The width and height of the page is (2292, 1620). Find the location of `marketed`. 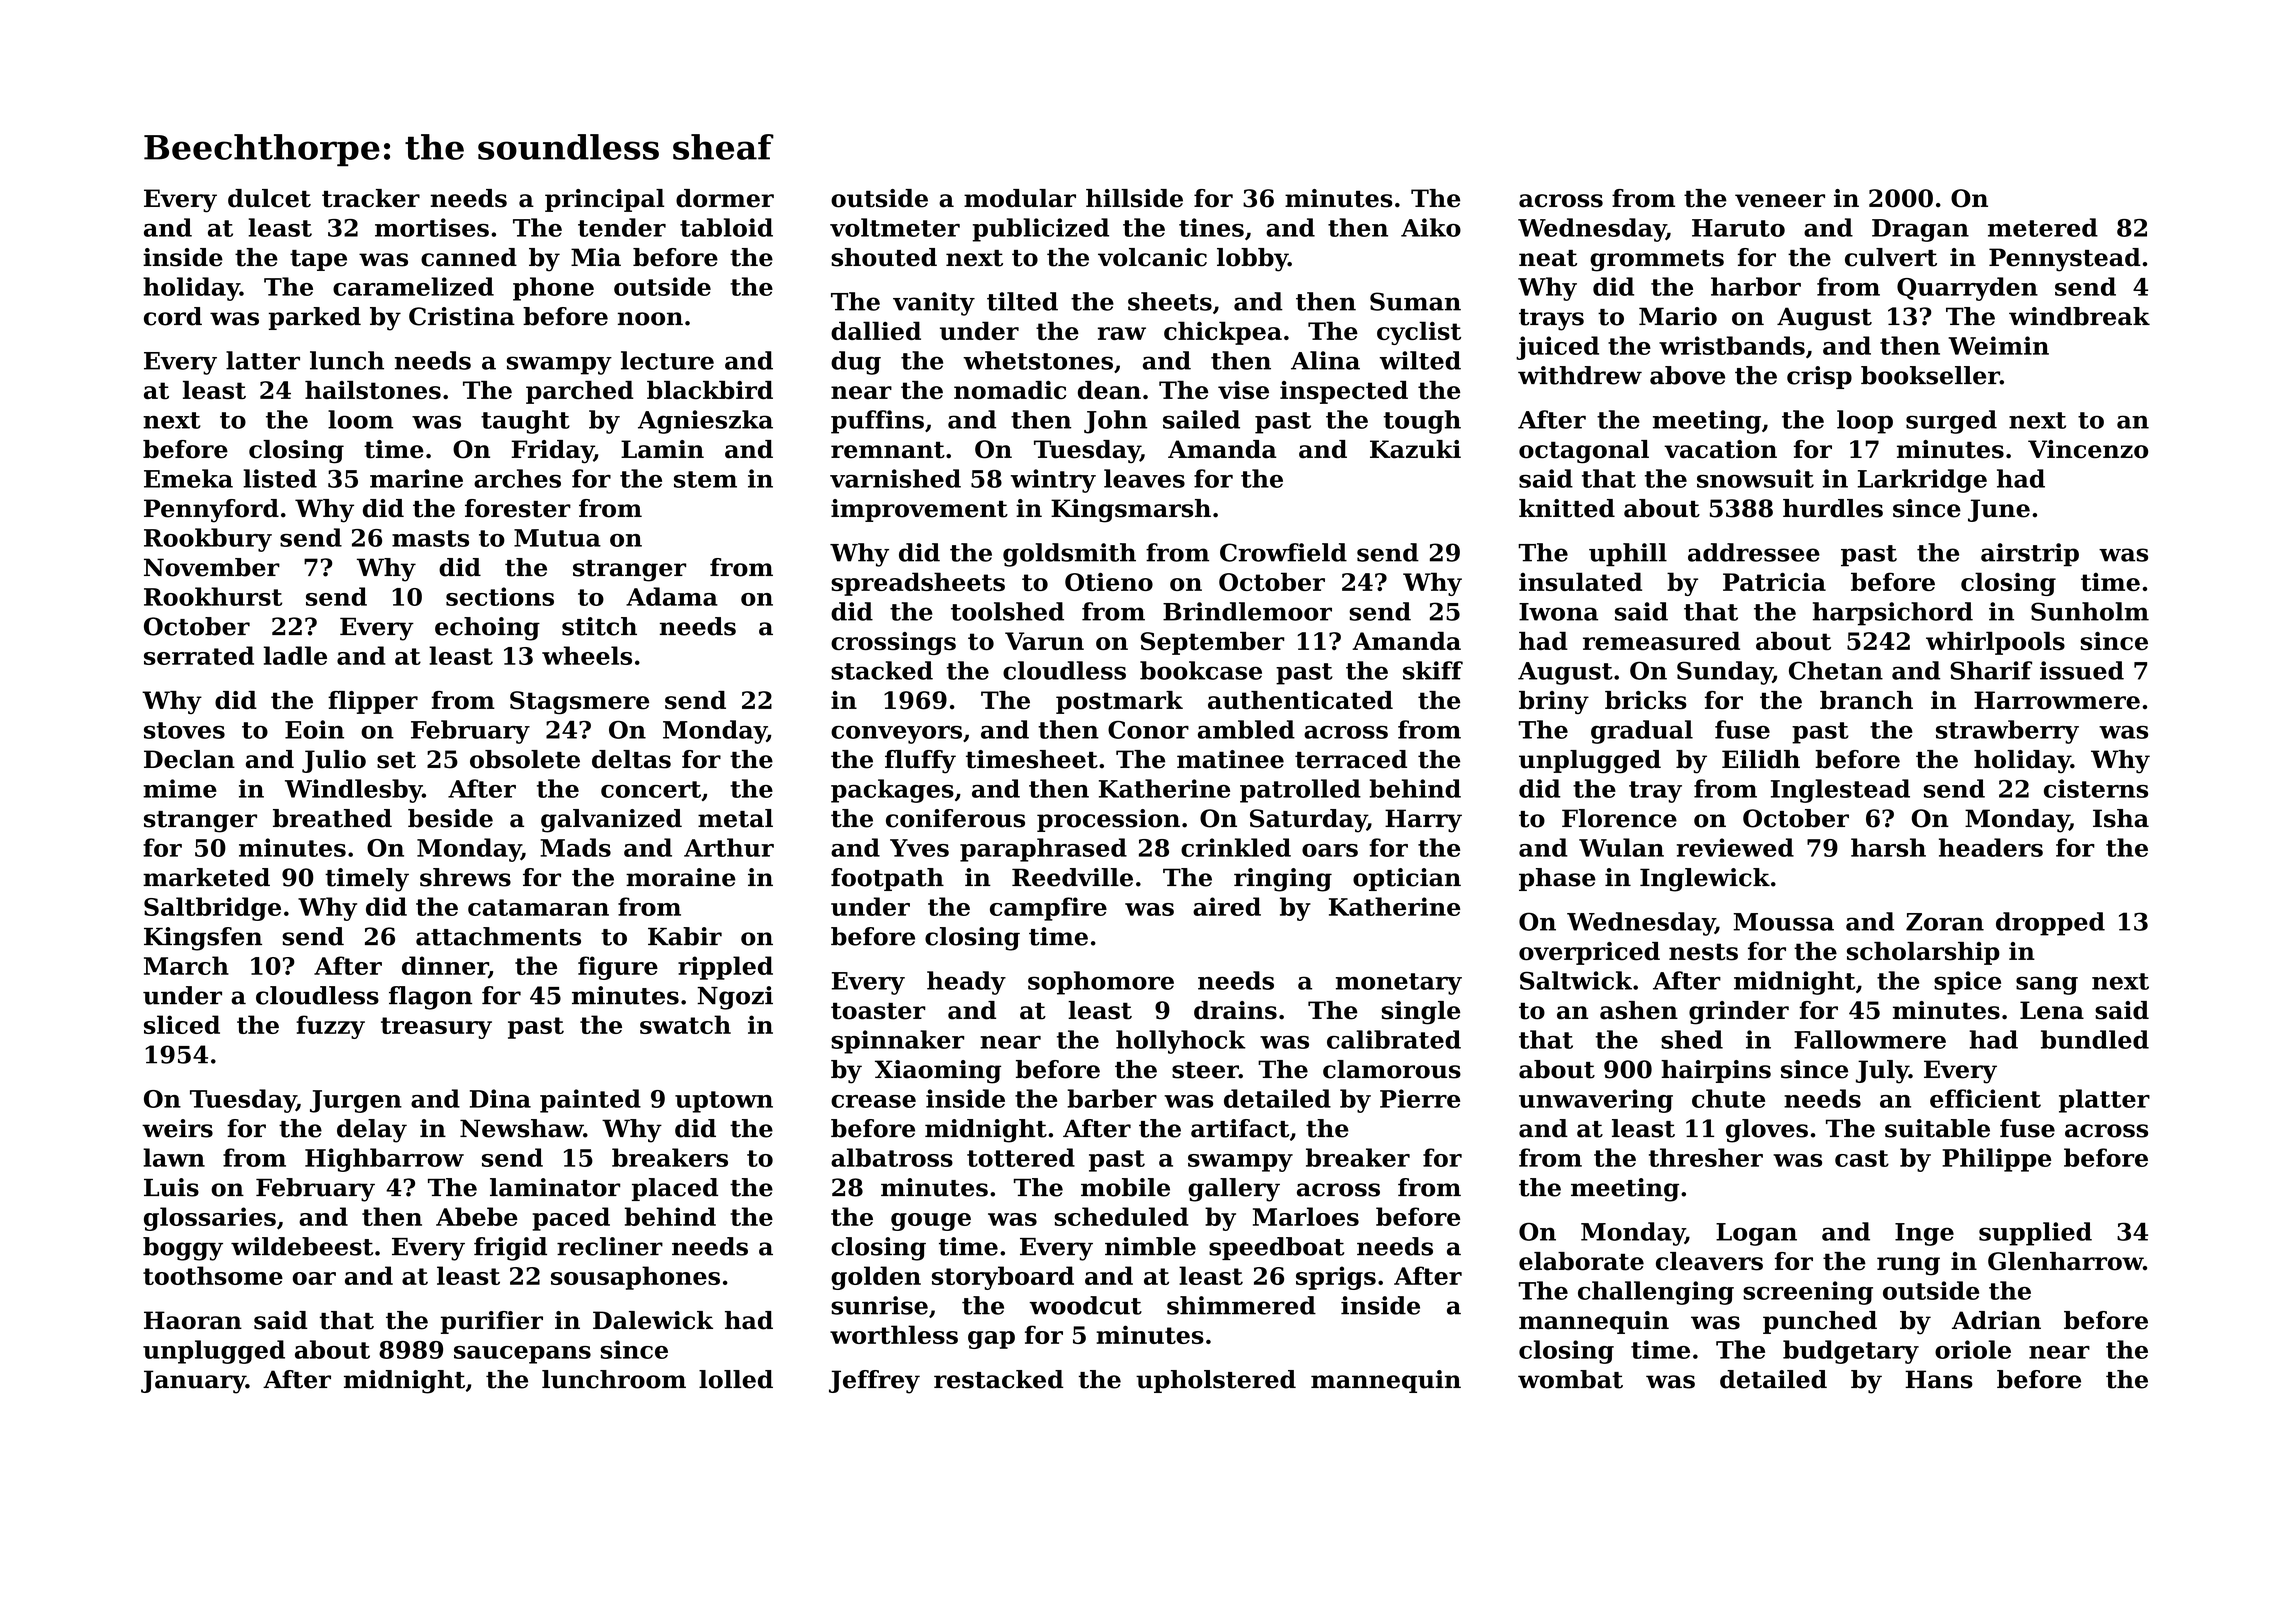

marketed is located at coordinates (206, 877).
